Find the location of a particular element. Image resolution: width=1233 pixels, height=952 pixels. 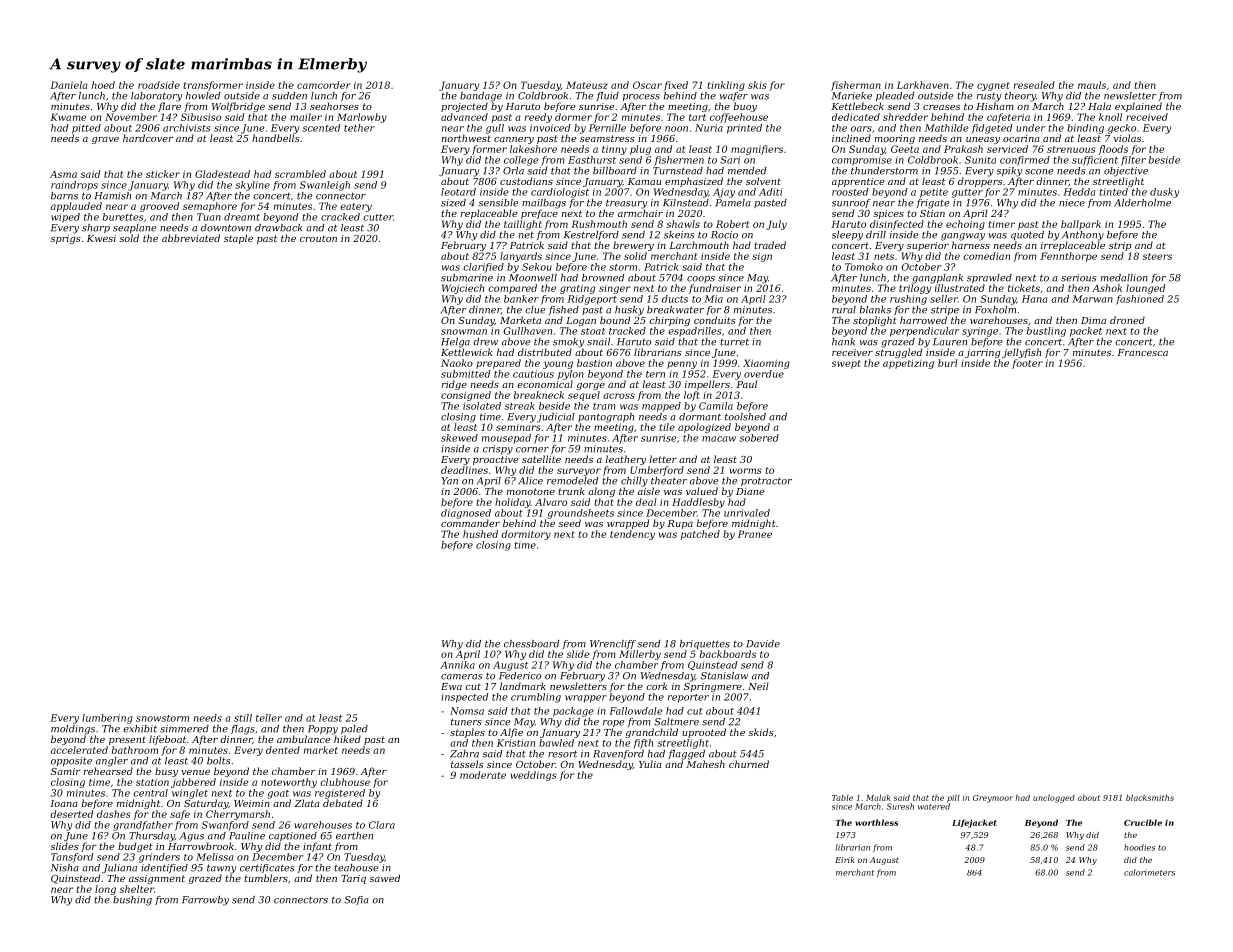

protractor is located at coordinates (766, 481).
